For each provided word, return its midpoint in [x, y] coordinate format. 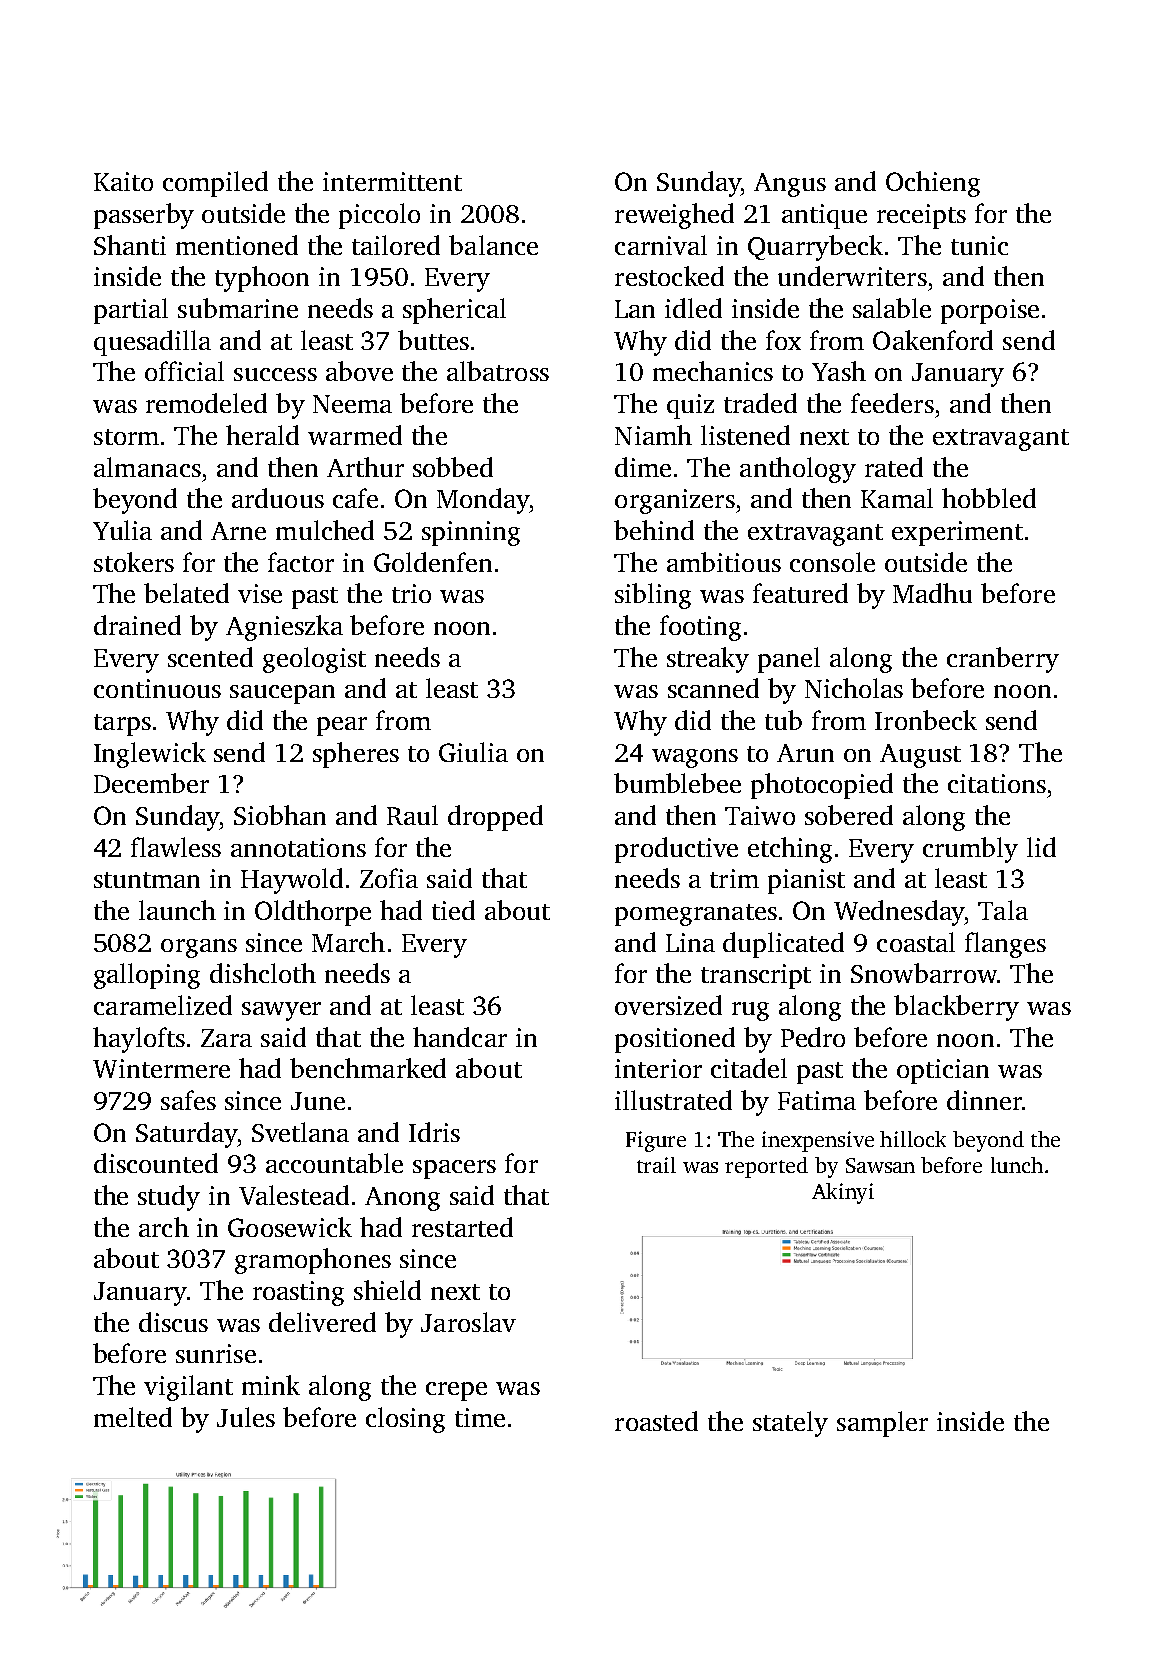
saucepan [282, 694]
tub [783, 720]
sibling [653, 596]
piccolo [379, 216]
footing [700, 628]
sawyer [281, 1011]
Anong [402, 1199]
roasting [298, 1293]
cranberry [1003, 660]
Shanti [130, 245]
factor [301, 562]
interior [658, 1068]
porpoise [990, 311]
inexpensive [818, 1141]
